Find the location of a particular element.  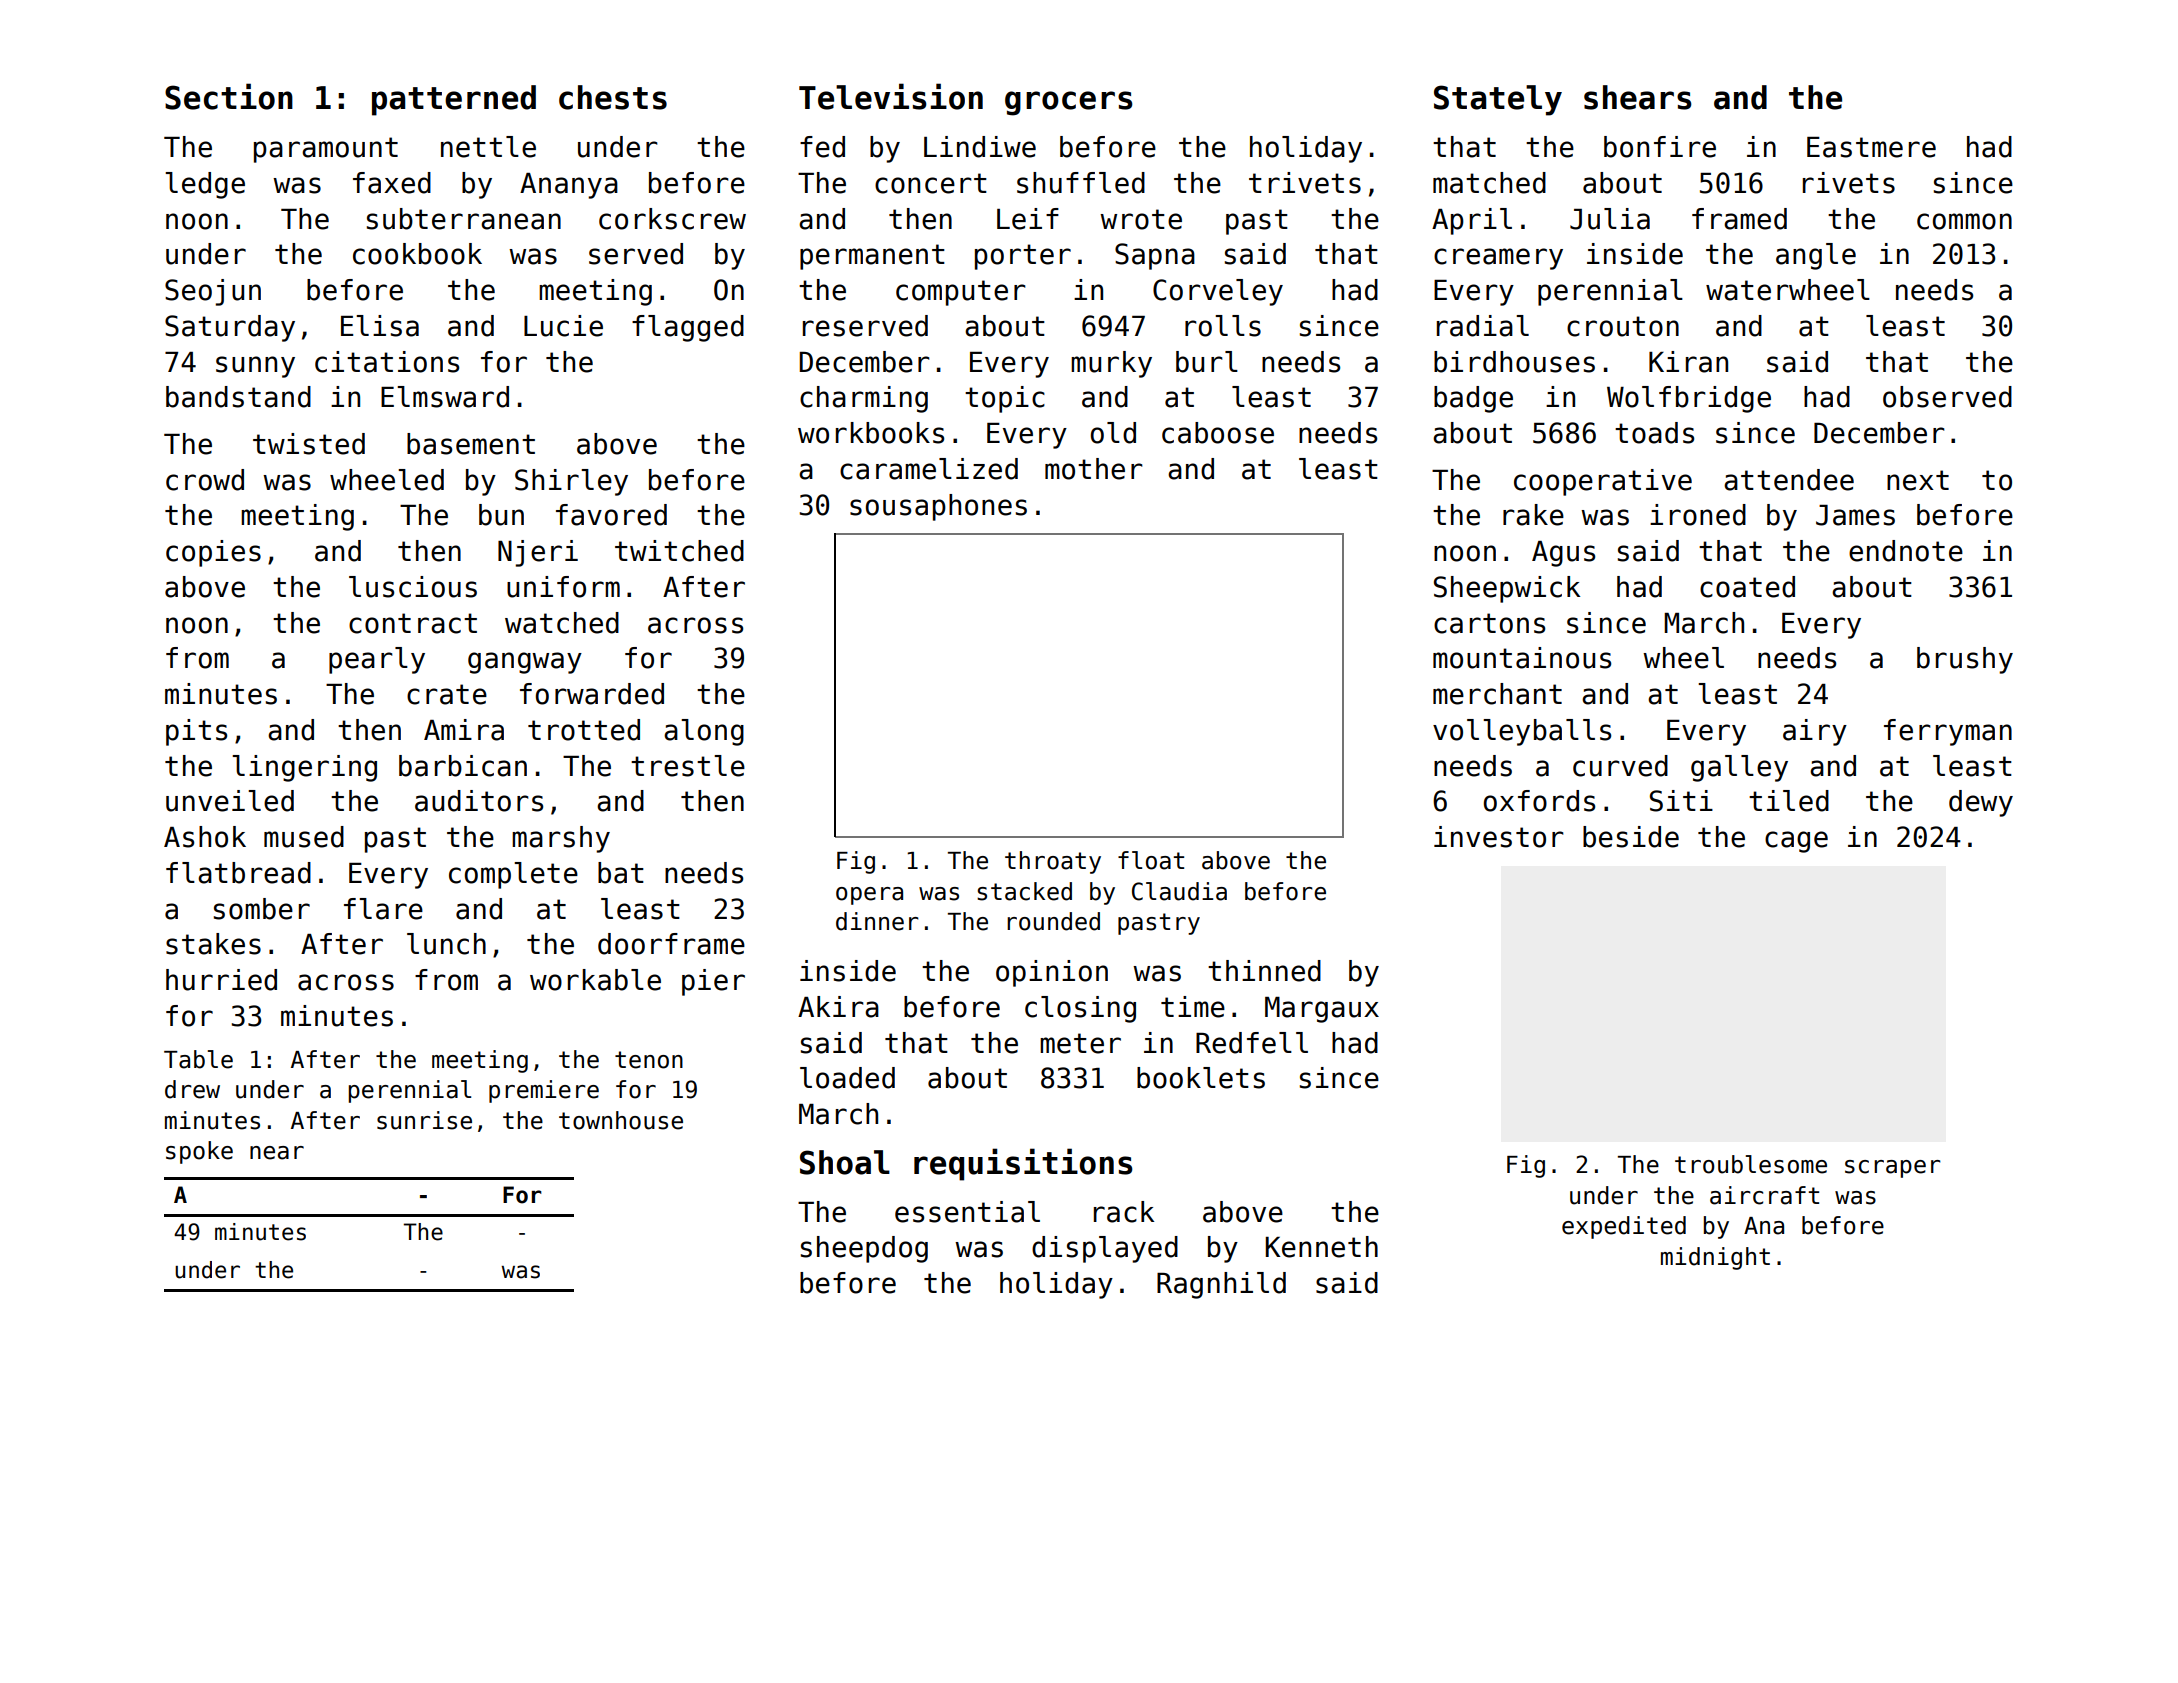

beside is located at coordinates (1631, 837).
